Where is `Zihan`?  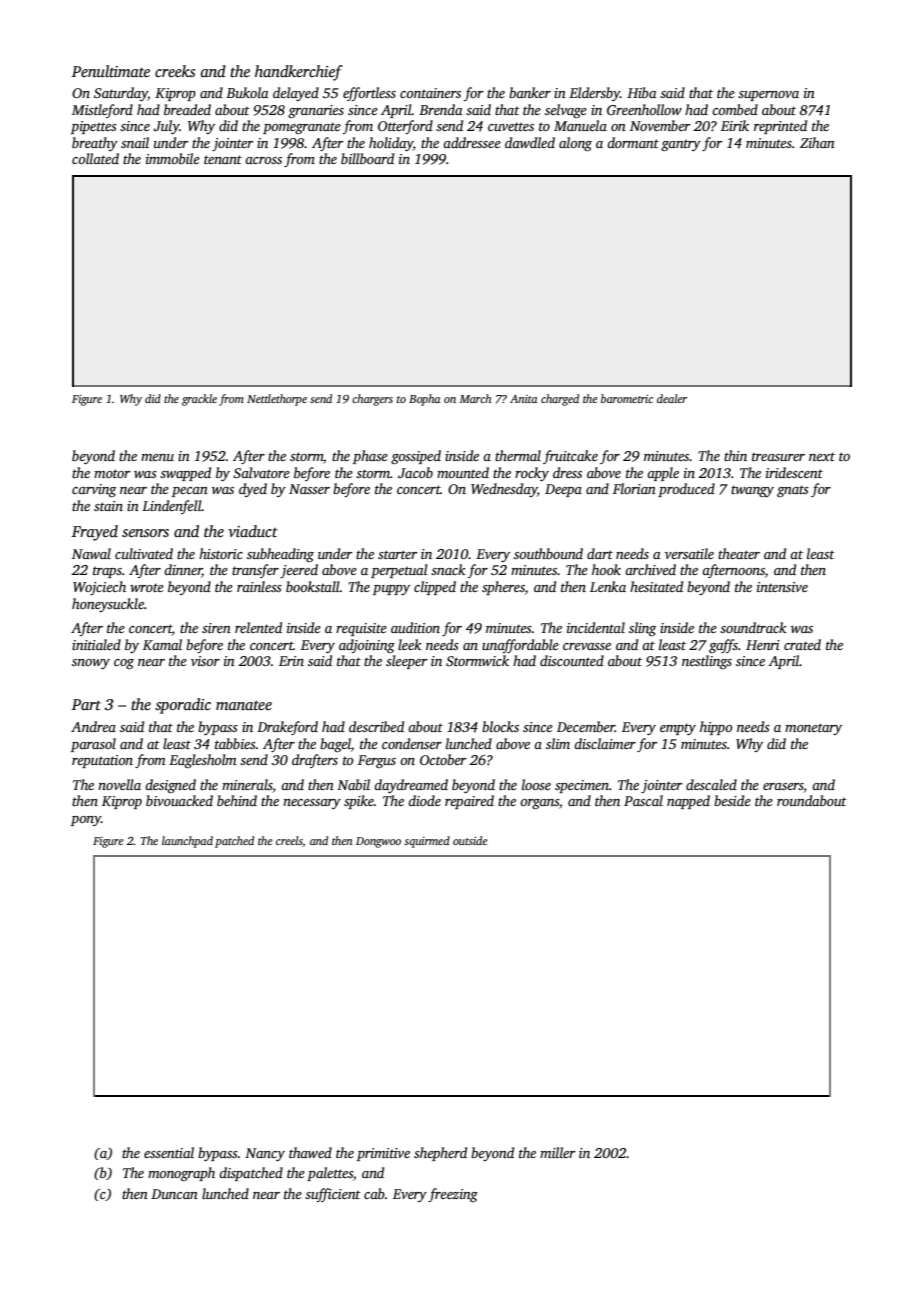 Zihan is located at coordinates (817, 142).
